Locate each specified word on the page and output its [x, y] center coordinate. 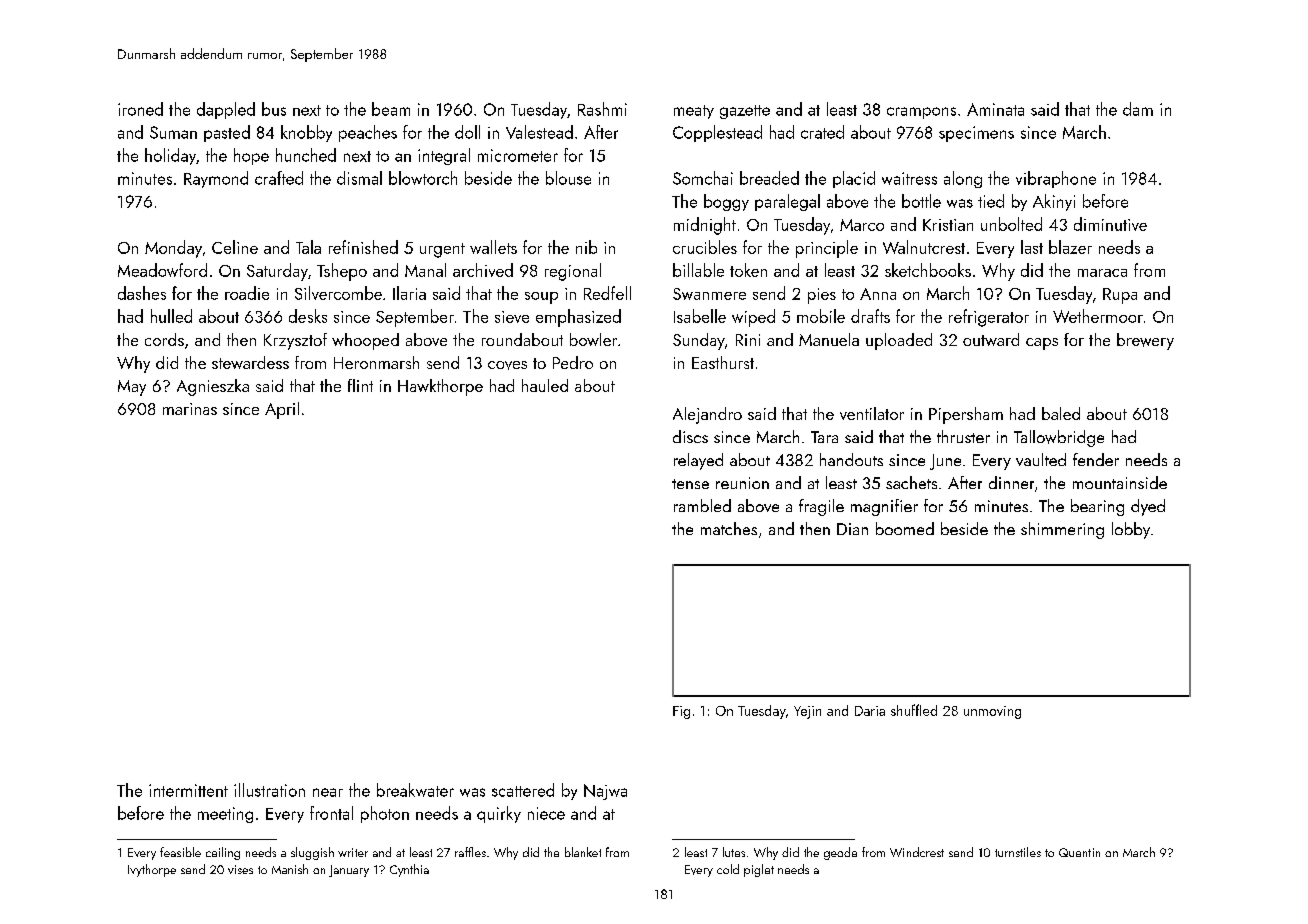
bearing [1097, 507]
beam [391, 109]
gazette [745, 112]
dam [1138, 109]
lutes [734, 852]
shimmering [1062, 530]
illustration [269, 790]
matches [729, 528]
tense [690, 484]
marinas [190, 409]
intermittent [188, 790]
